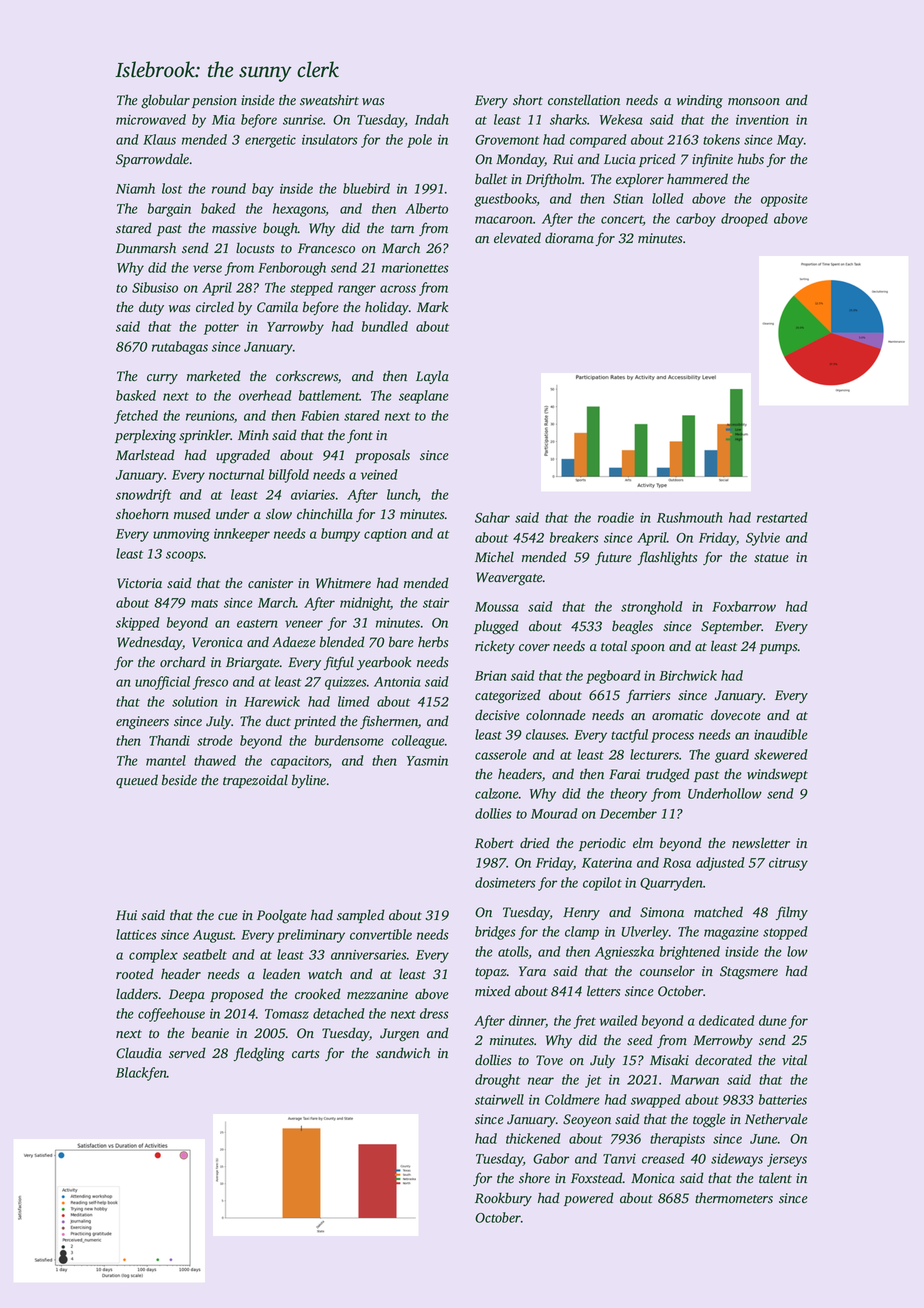 The image size is (924, 1308). I want to click on tokens, so click(721, 139).
